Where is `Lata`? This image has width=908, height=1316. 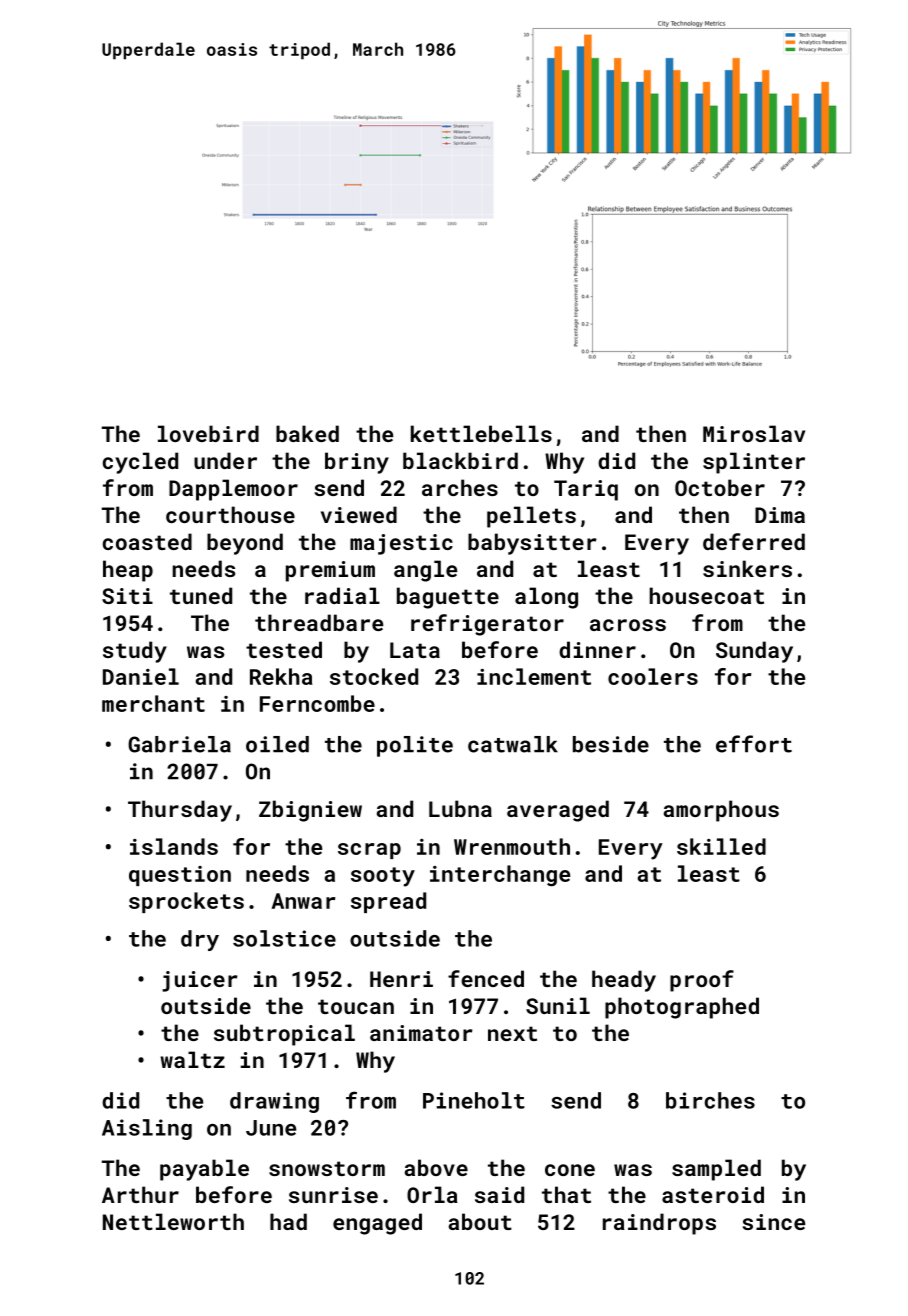 Lata is located at coordinates (415, 650).
